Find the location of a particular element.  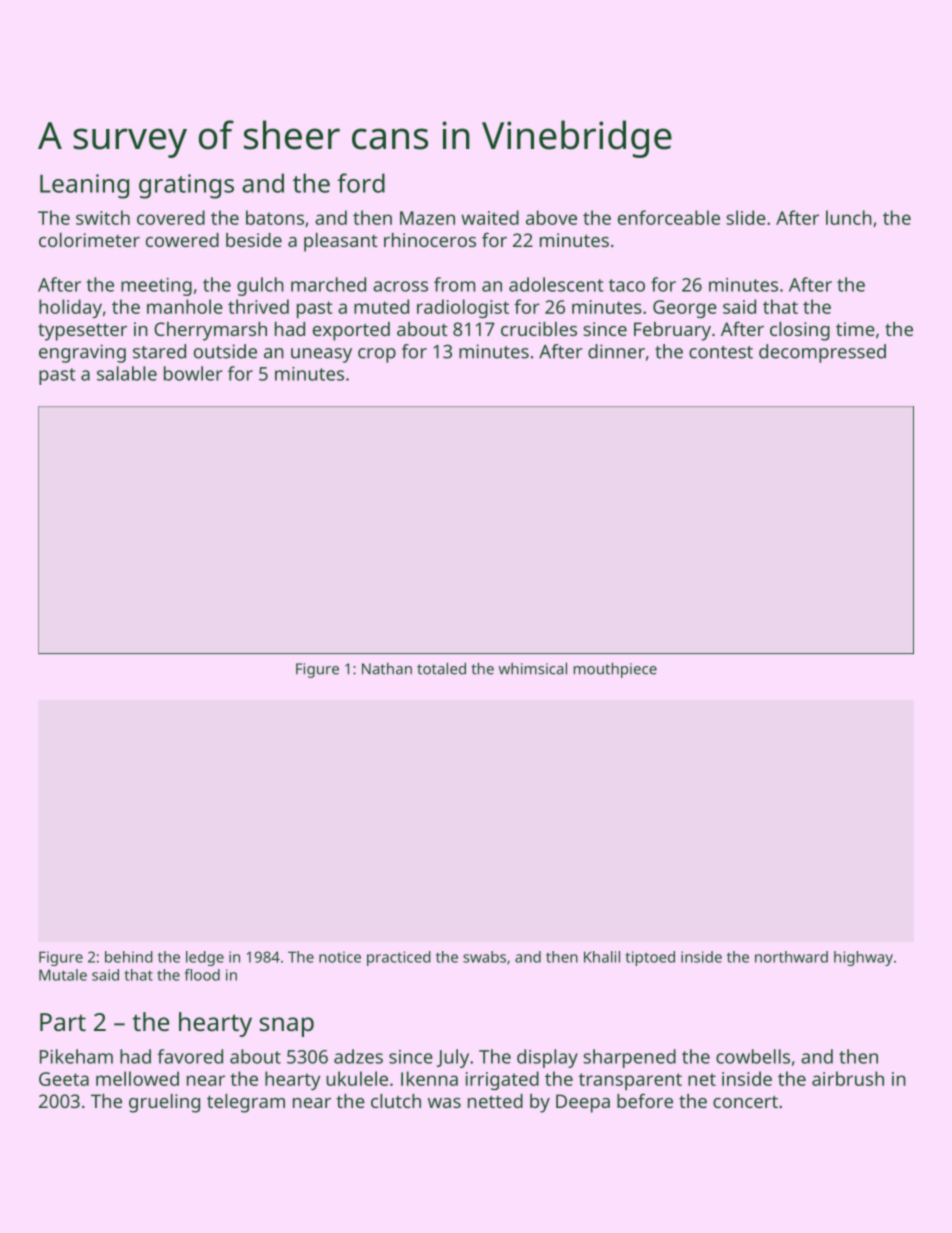

ledge is located at coordinates (205, 958).
